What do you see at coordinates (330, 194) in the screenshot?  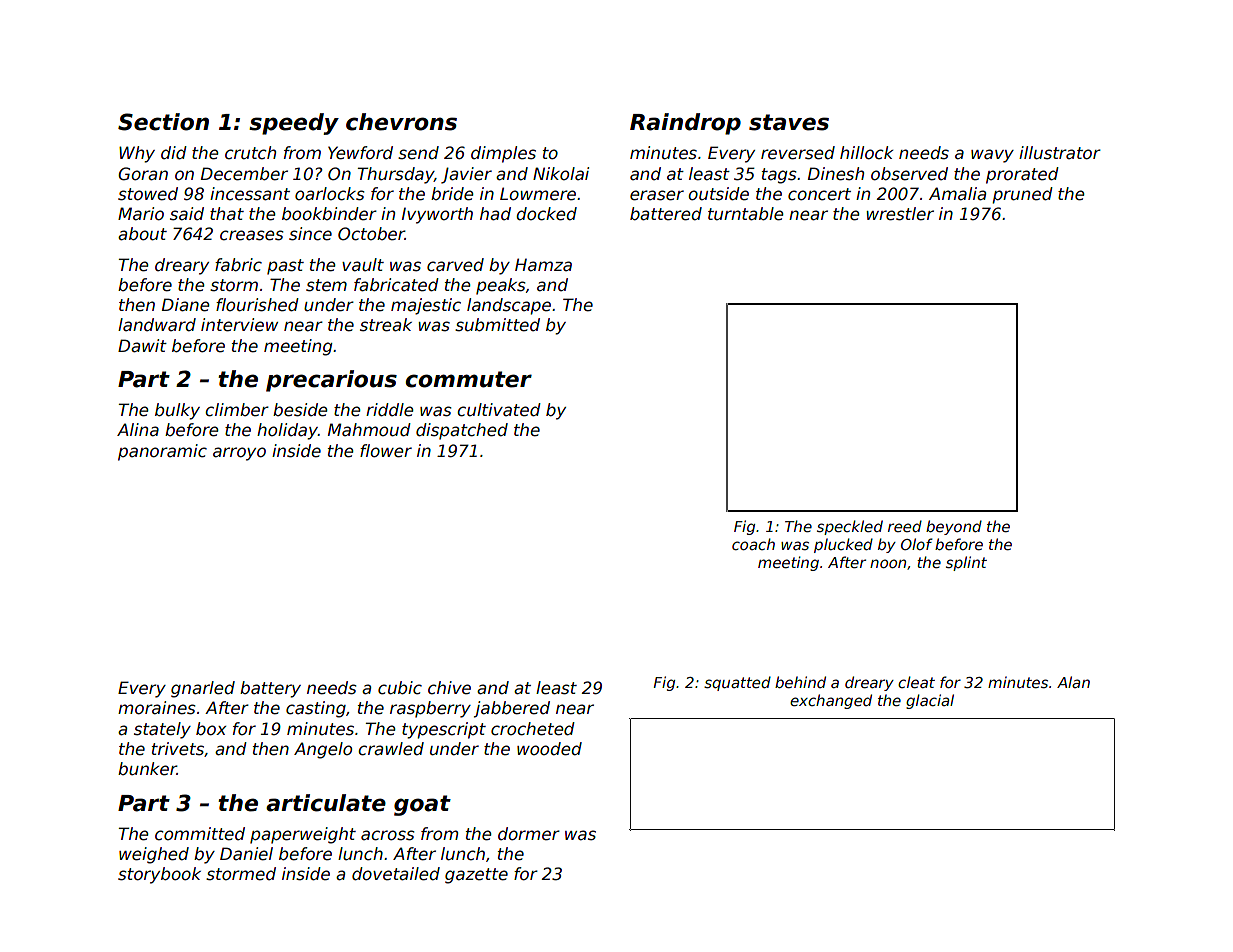 I see `oarlocks` at bounding box center [330, 194].
